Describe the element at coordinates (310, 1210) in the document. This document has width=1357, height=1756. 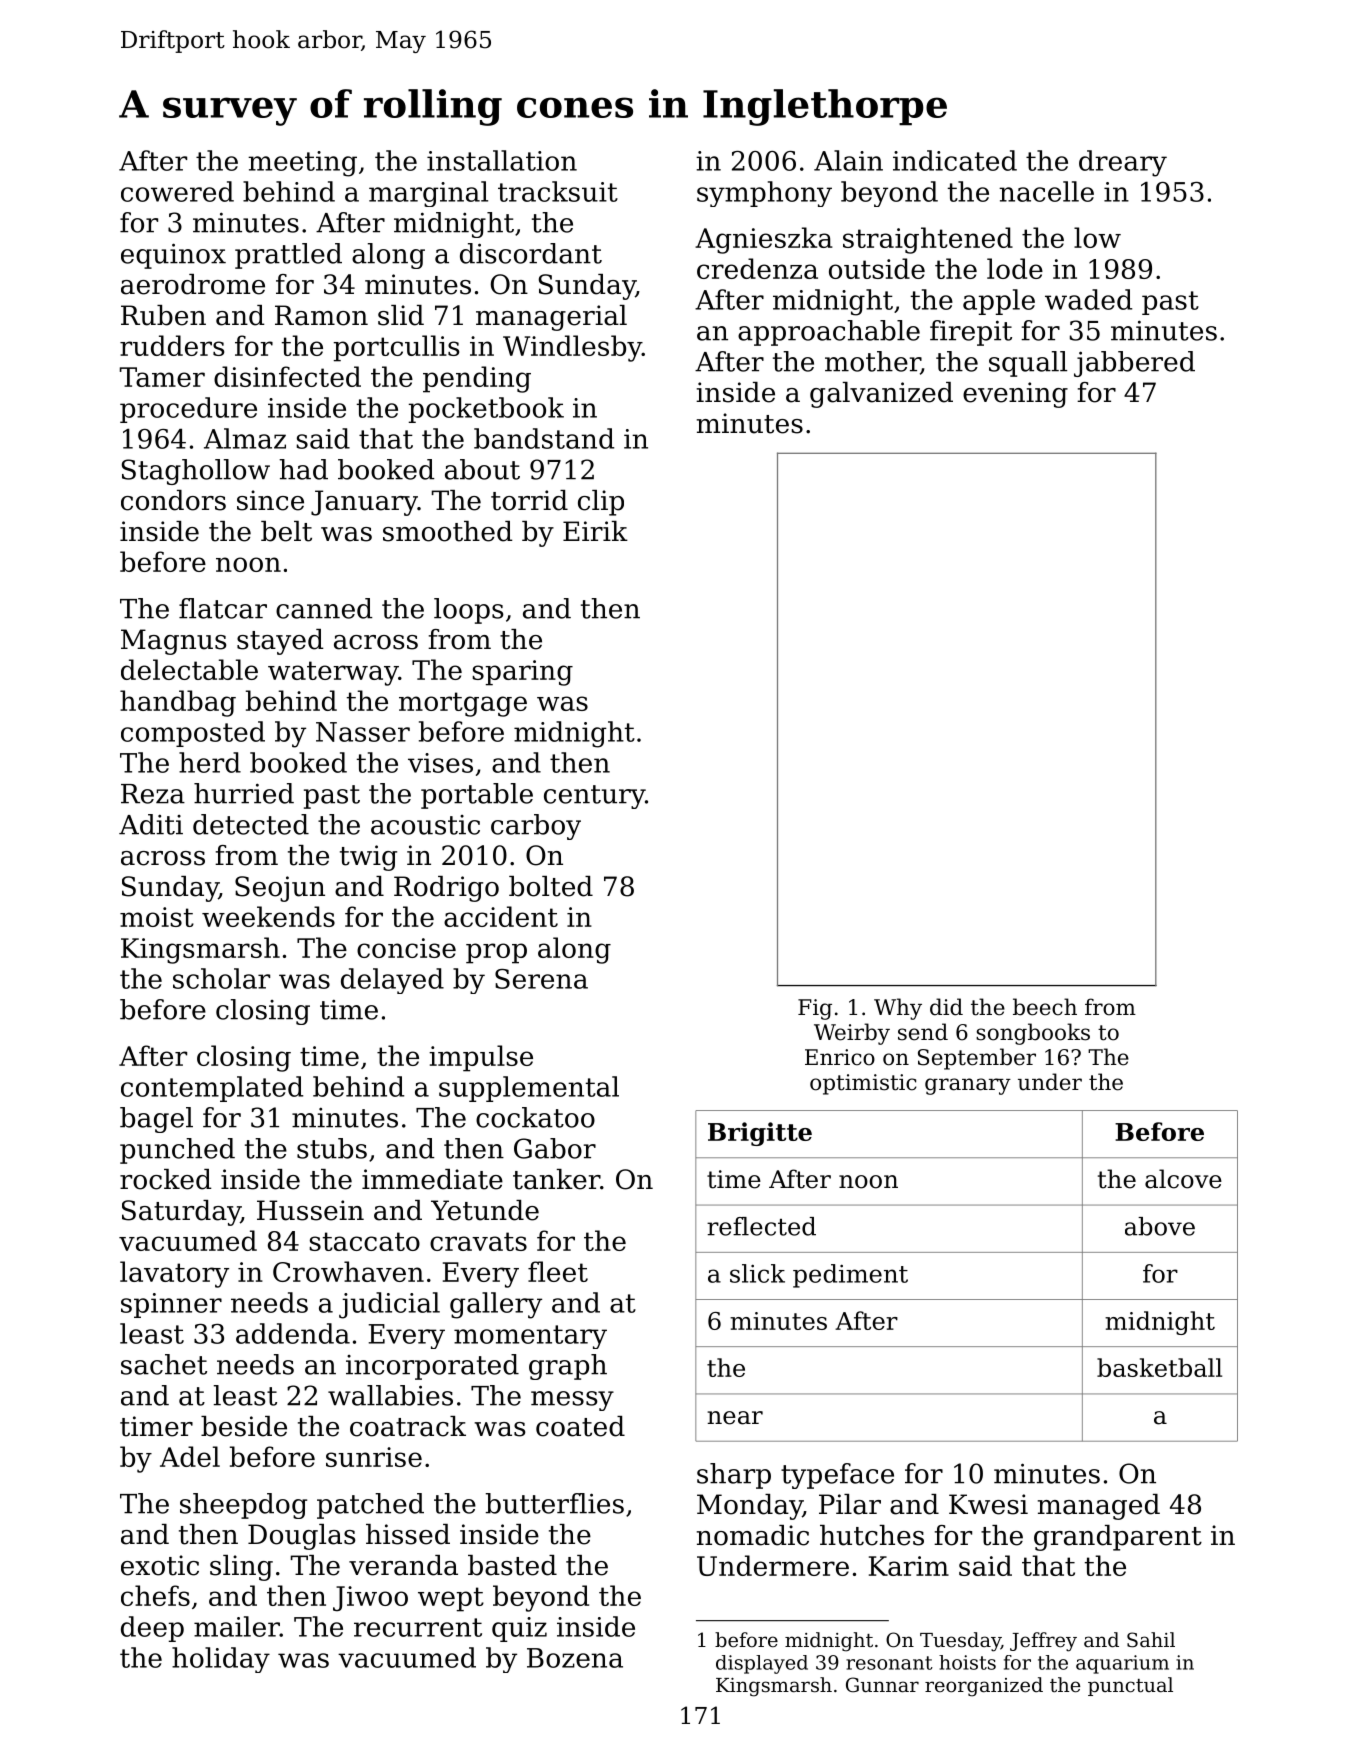
I see `Hussein` at that location.
